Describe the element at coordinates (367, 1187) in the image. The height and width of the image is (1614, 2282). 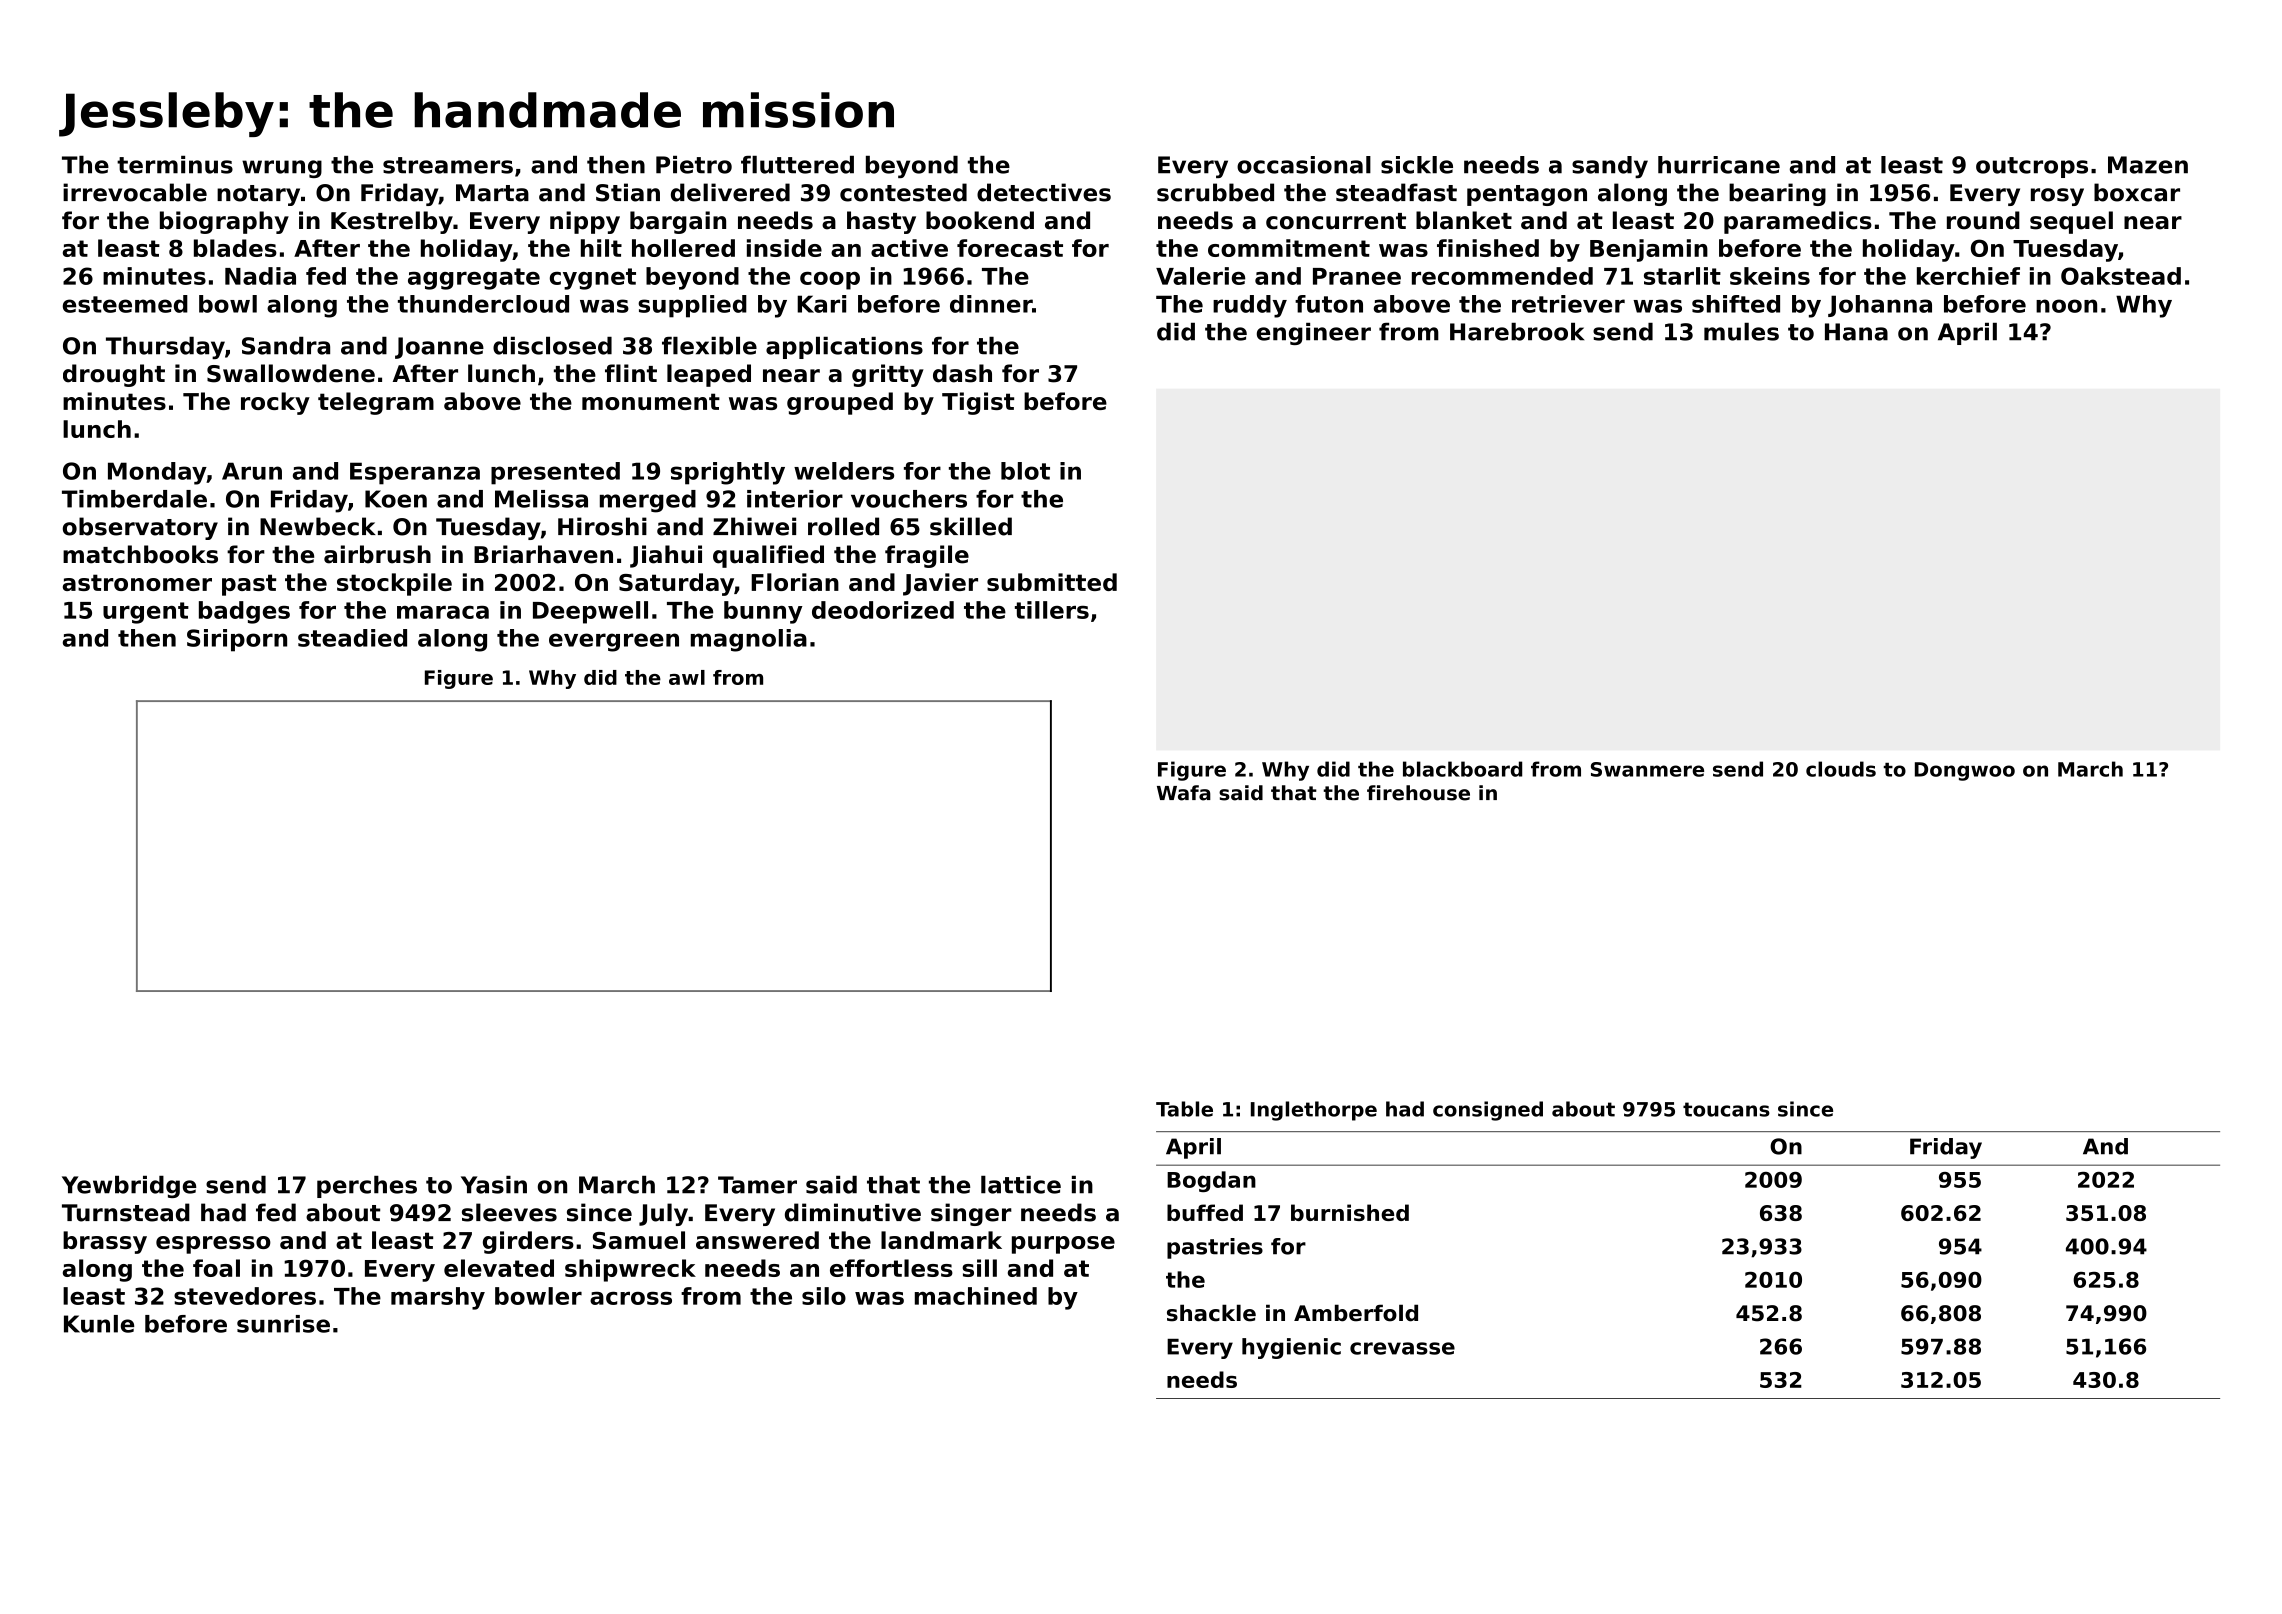
I see `perches` at that location.
